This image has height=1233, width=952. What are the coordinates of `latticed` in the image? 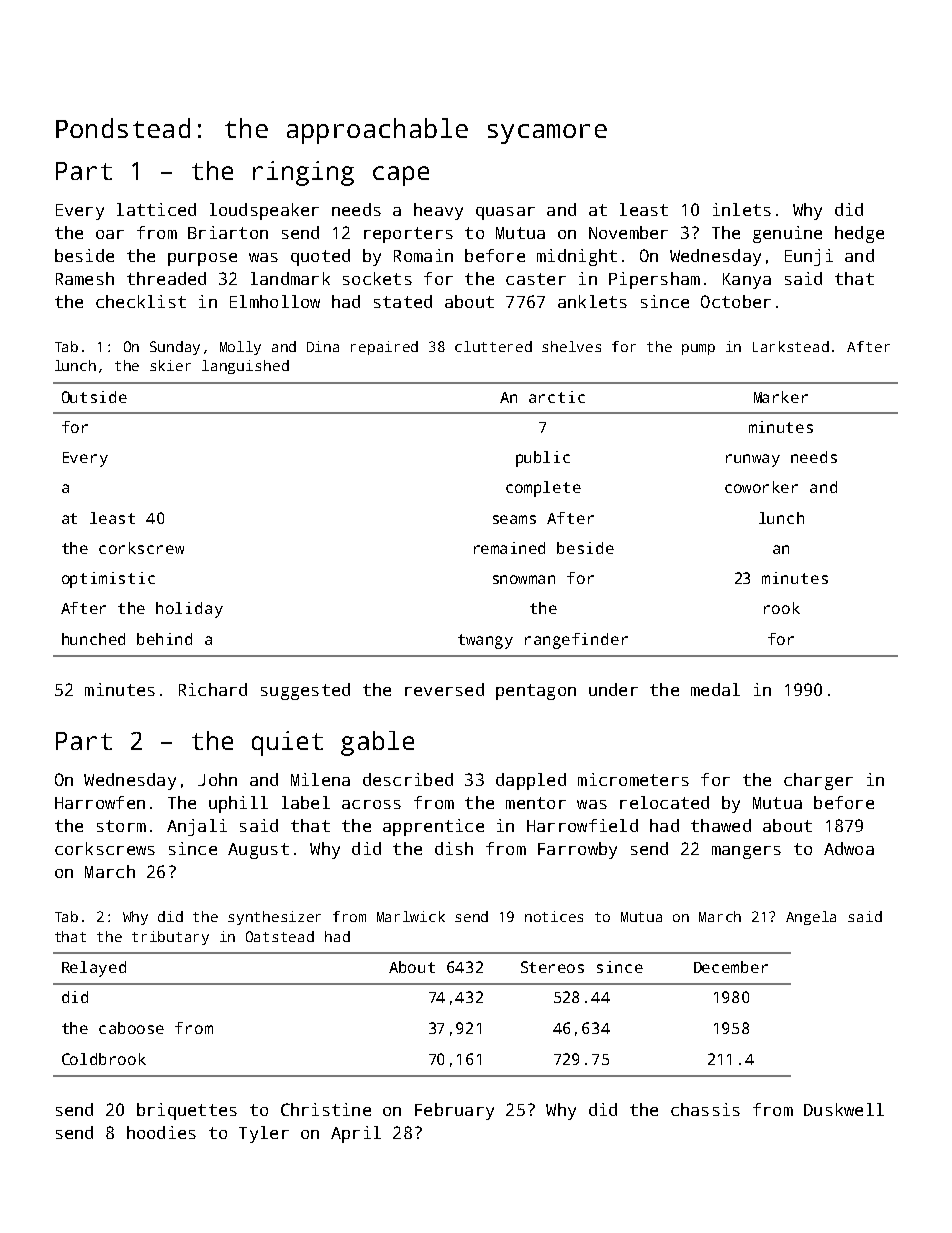 It's located at (156, 209).
